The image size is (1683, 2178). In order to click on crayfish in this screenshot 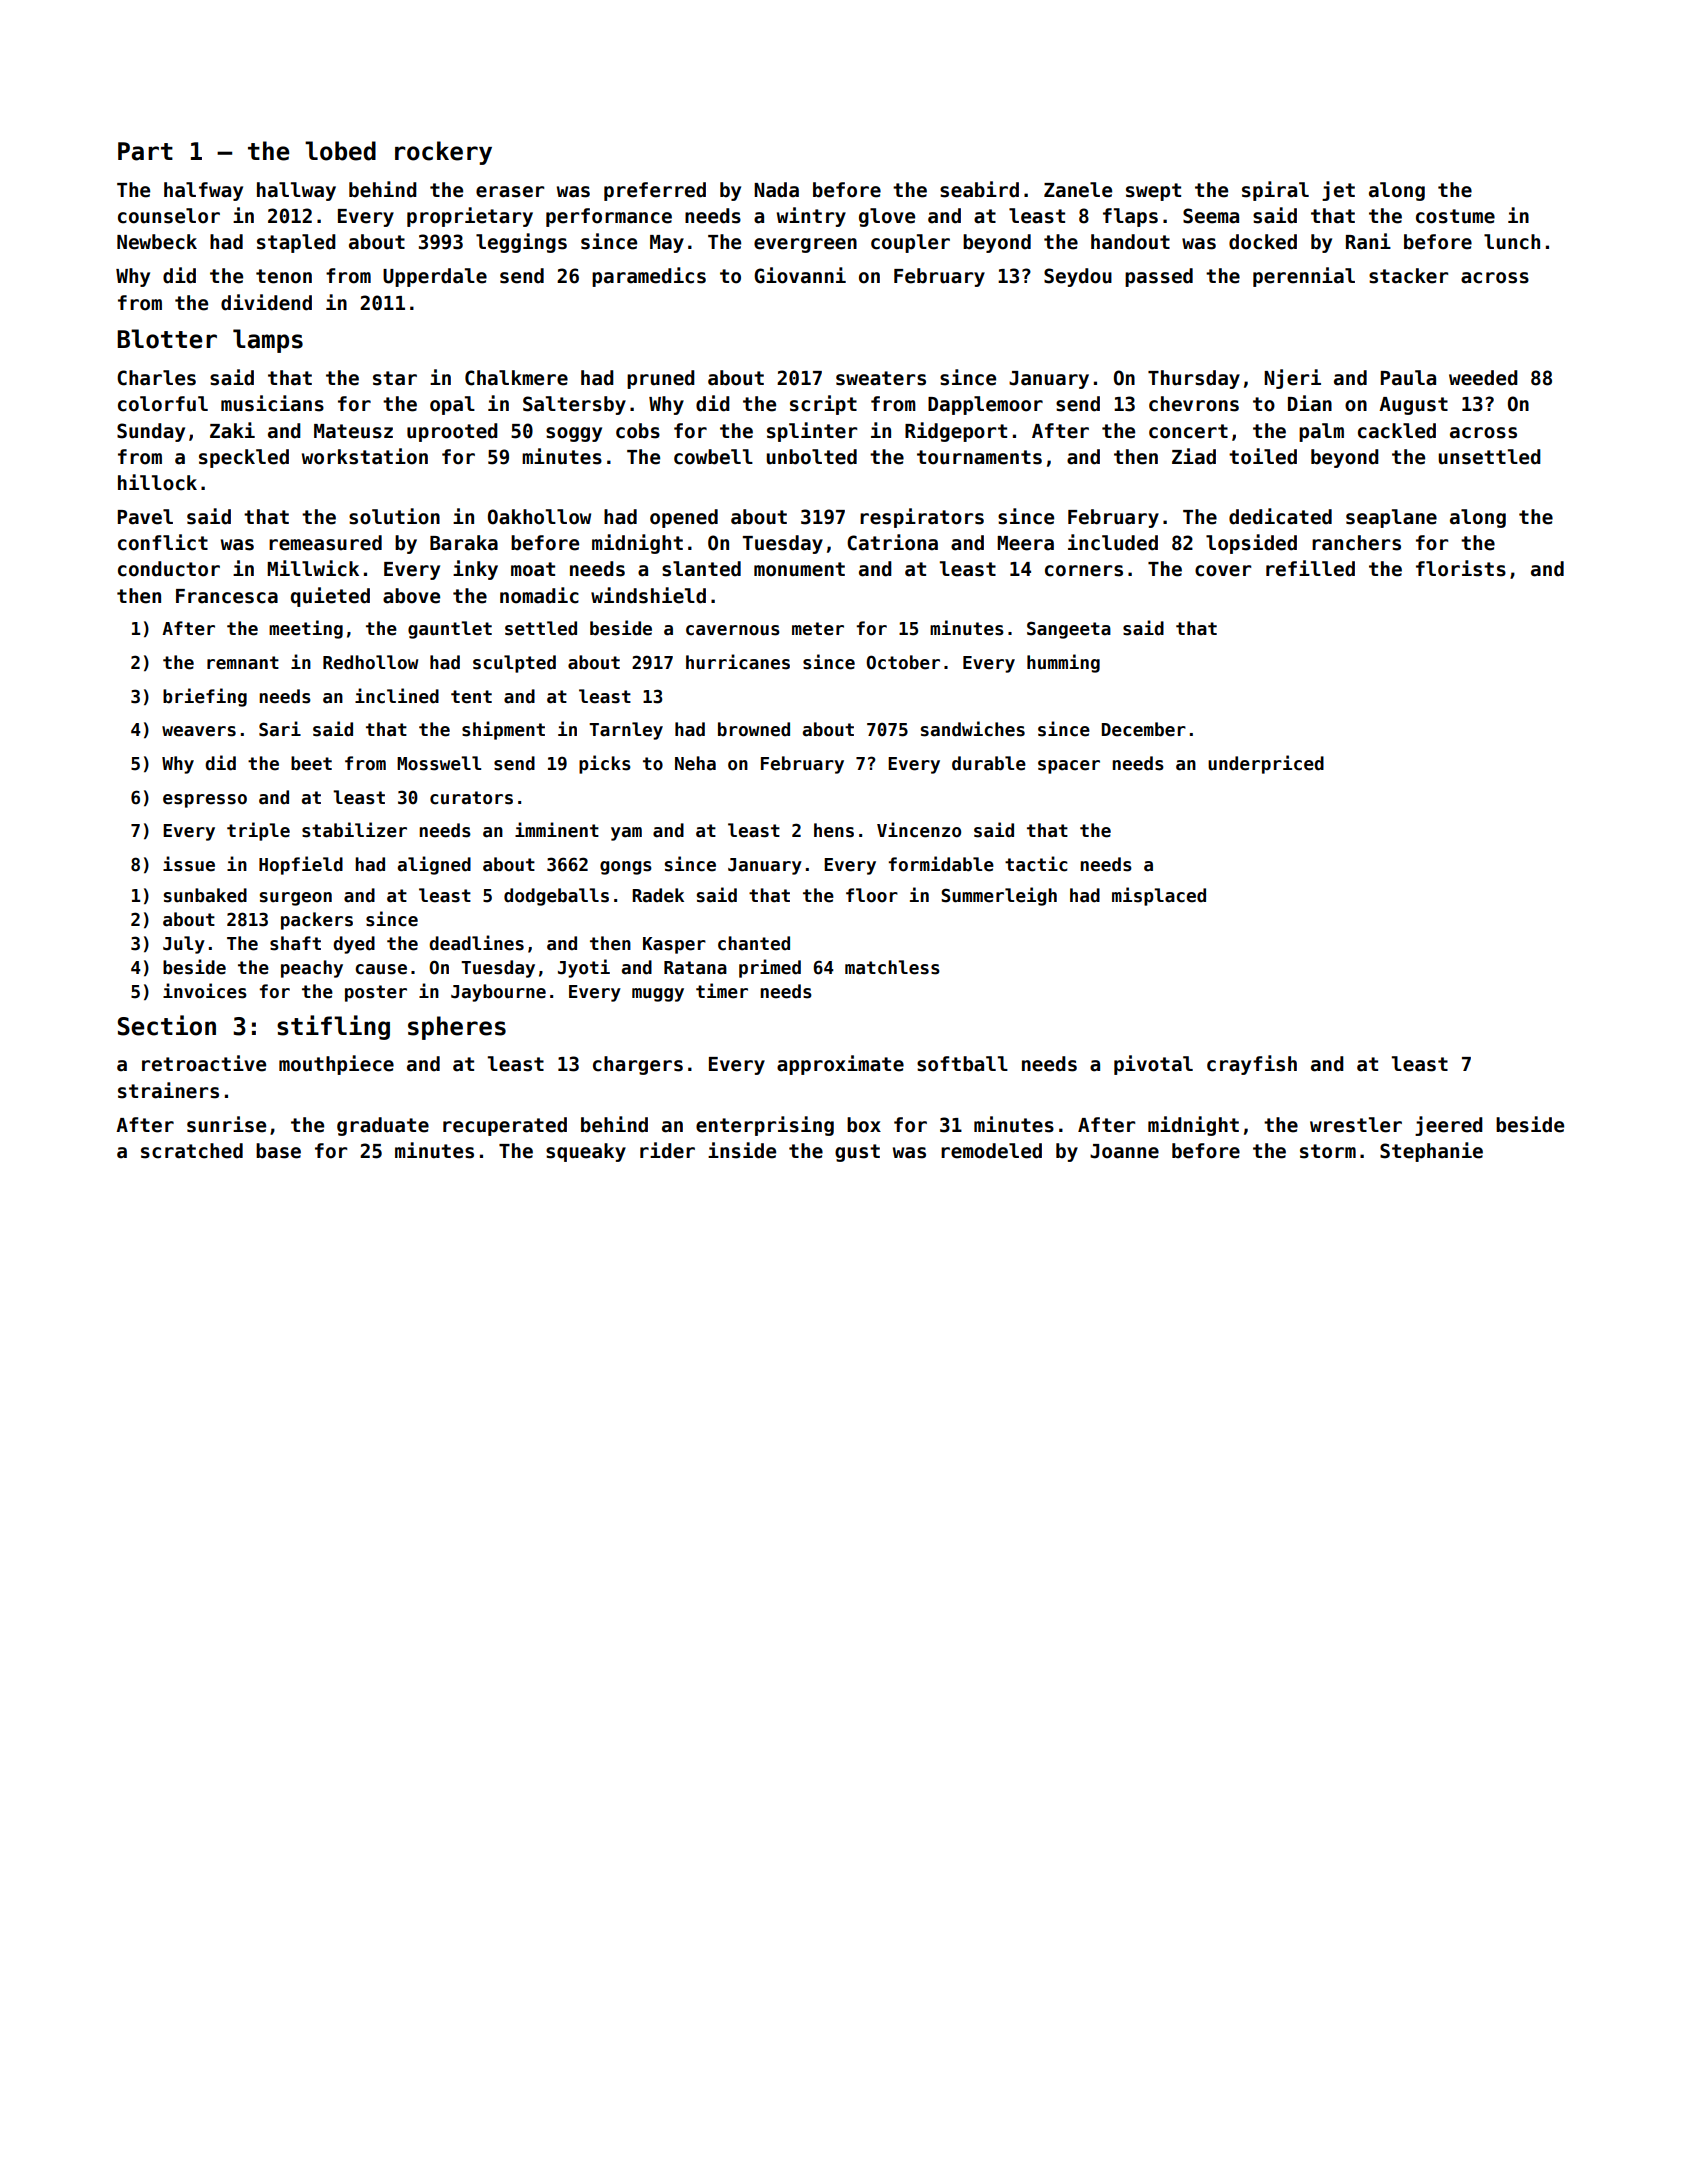, I will do `click(1252, 1065)`.
